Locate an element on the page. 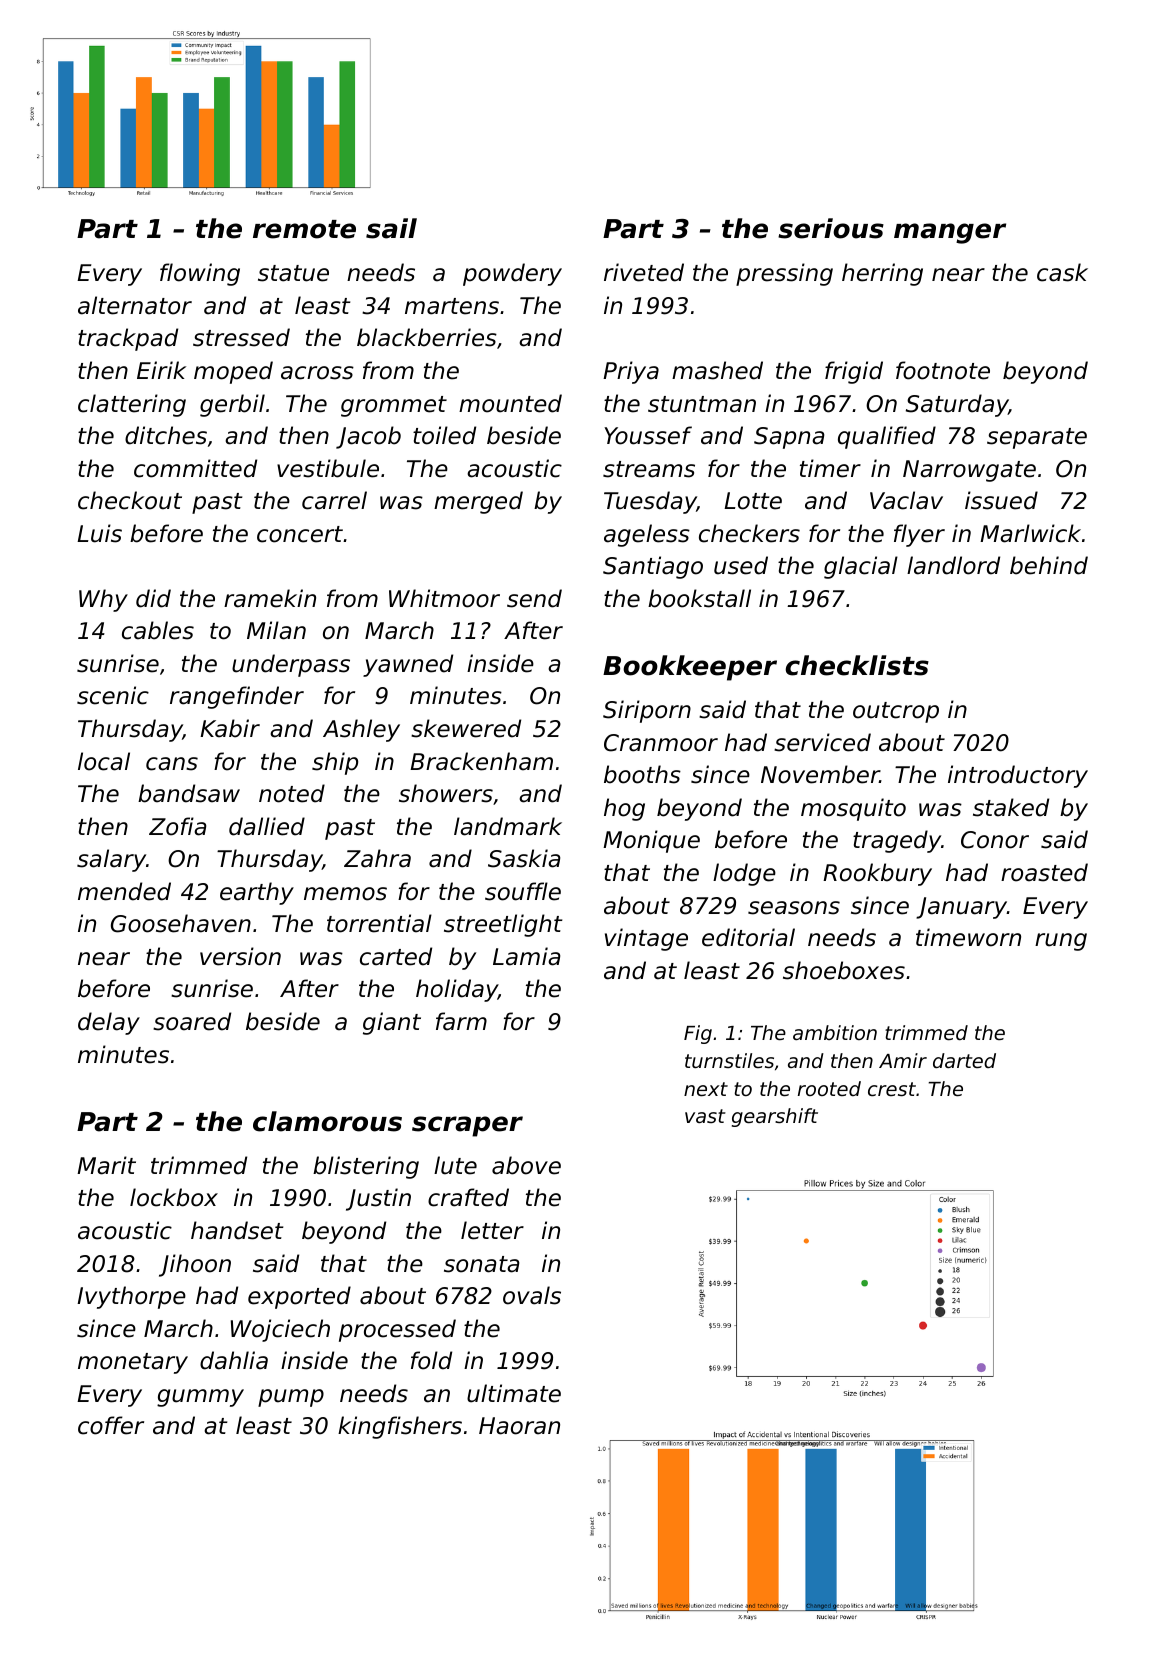 The width and height of the image is (1165, 1654). ultimate is located at coordinates (514, 1393).
